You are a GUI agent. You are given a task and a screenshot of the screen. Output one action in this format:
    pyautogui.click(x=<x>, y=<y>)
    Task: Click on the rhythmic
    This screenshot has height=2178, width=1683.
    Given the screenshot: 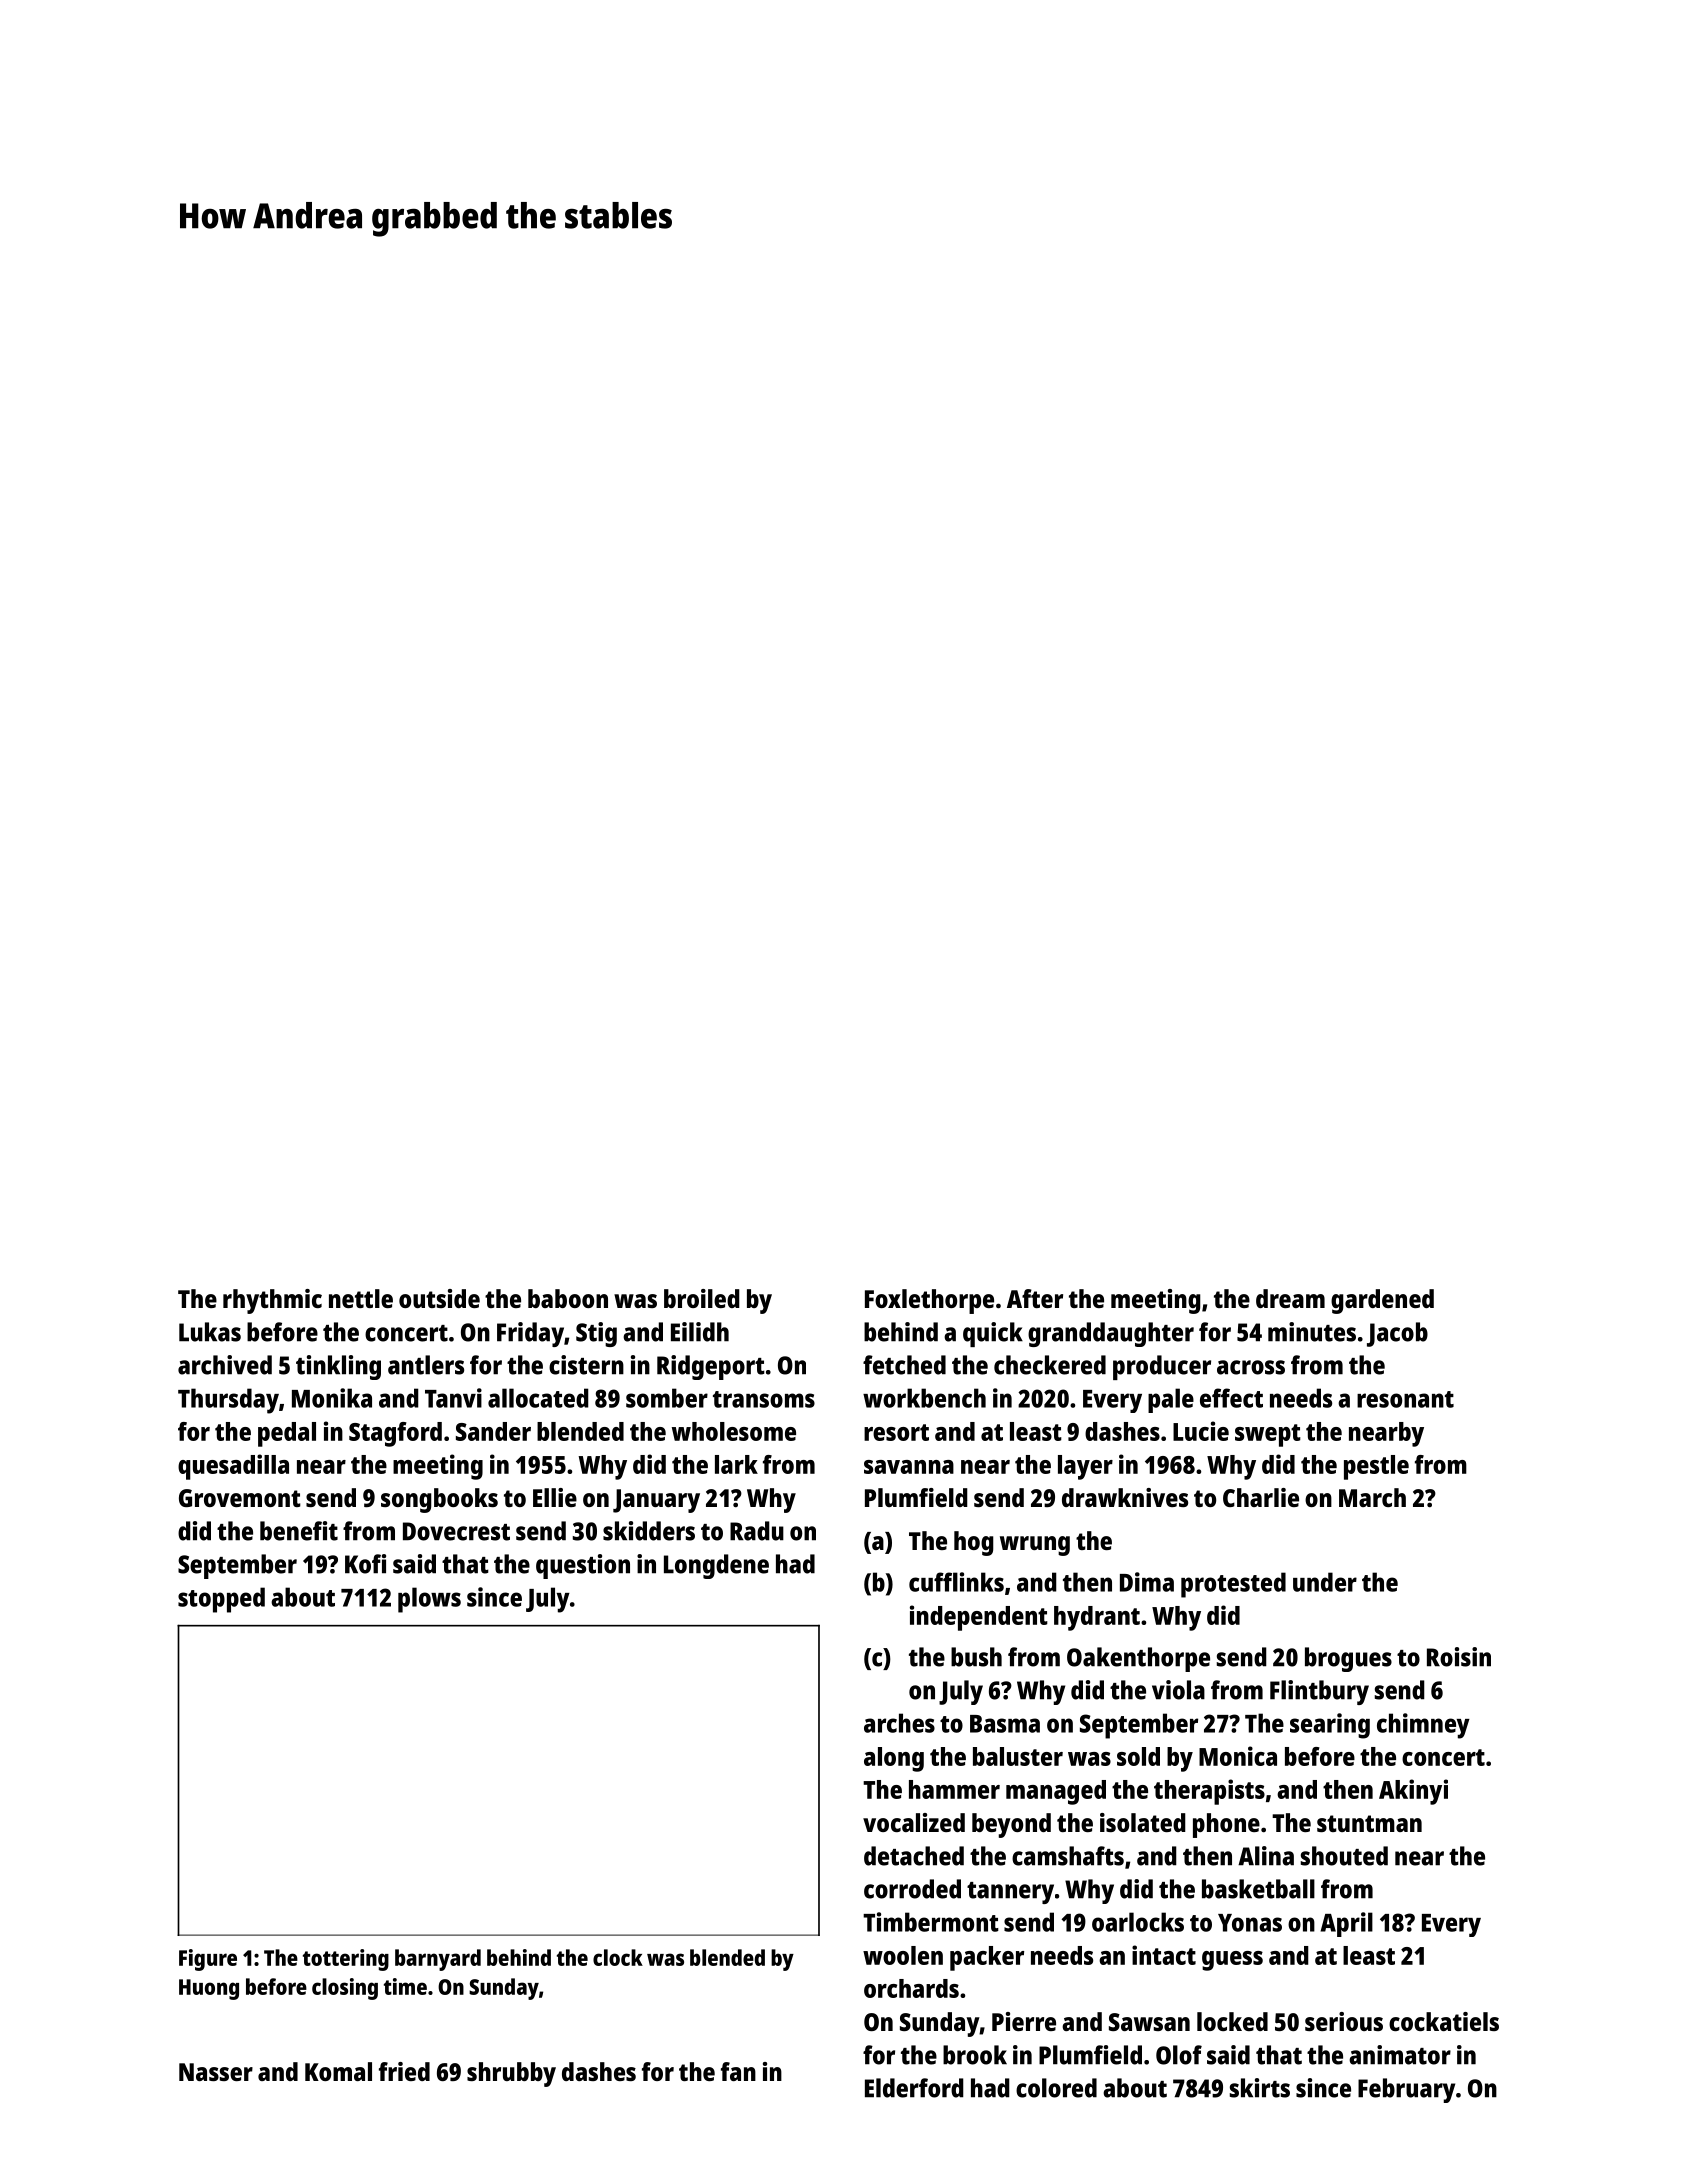 What is the action you would take?
    pyautogui.click(x=272, y=1301)
